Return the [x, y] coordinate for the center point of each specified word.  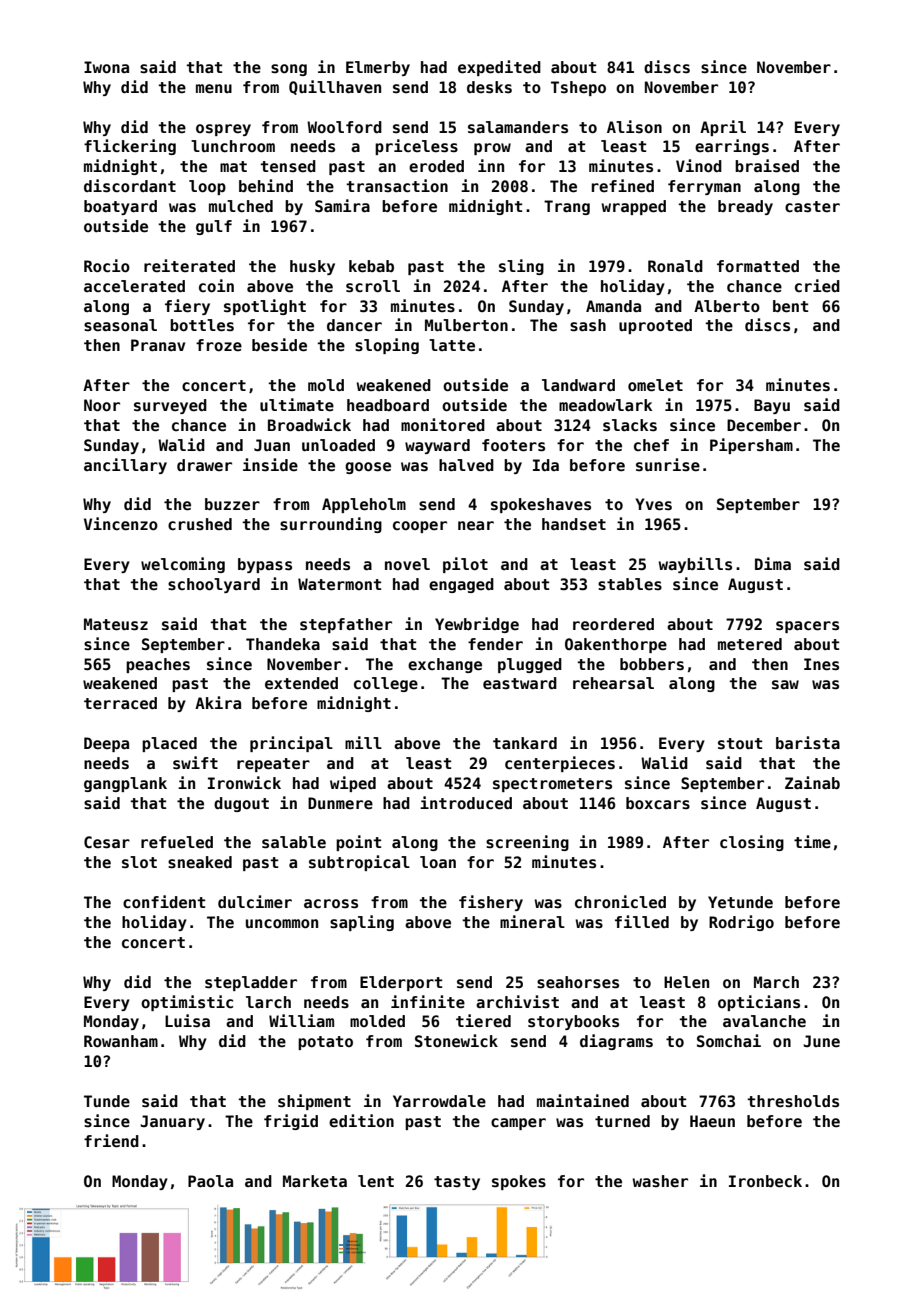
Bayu [772, 406]
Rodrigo [741, 923]
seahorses [578, 982]
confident [164, 902]
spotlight [265, 307]
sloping [387, 346]
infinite [428, 1002]
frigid [291, 1122]
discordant [130, 186]
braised [767, 166]
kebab [371, 266]
